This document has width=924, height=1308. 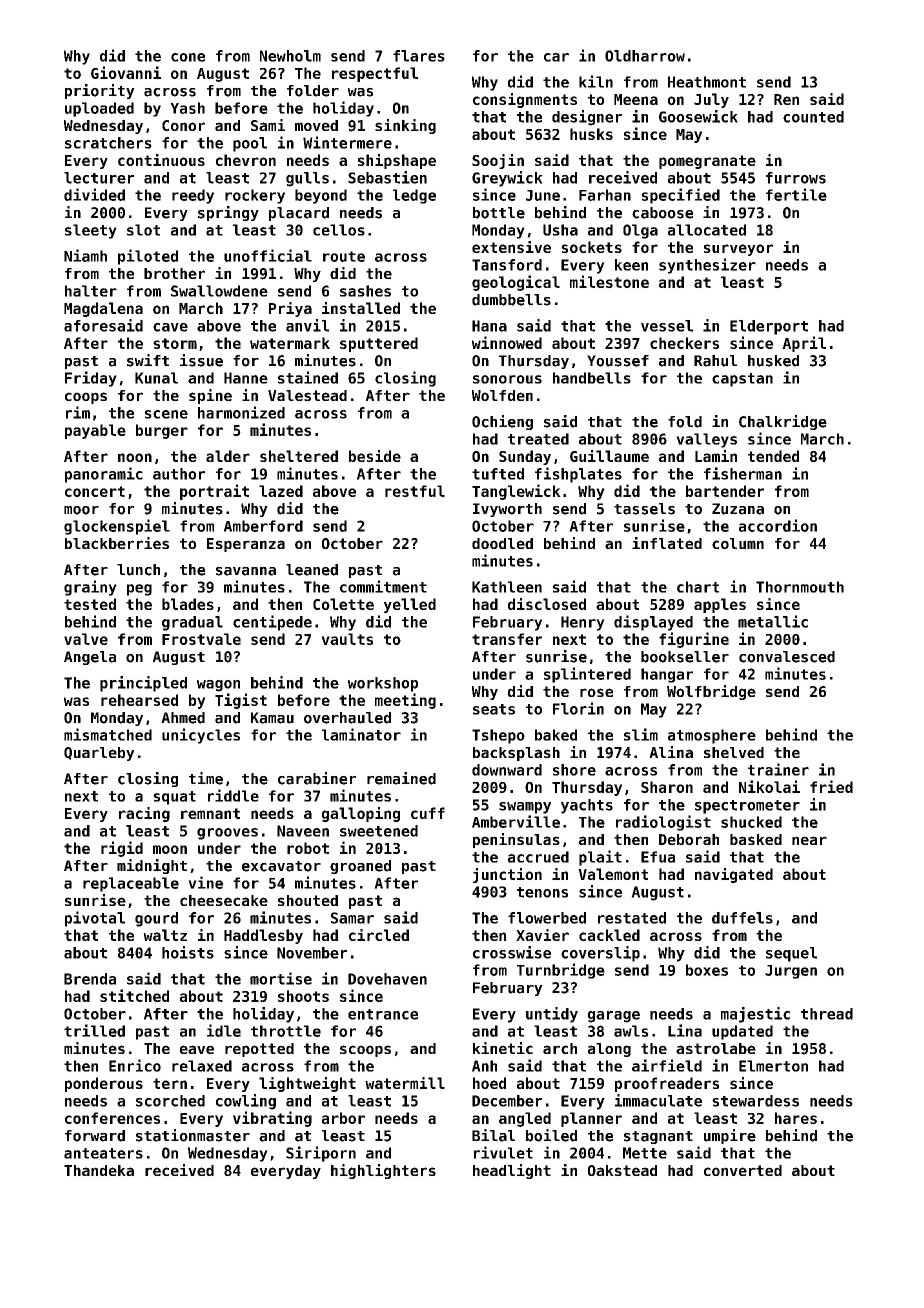 What do you see at coordinates (126, 72) in the document?
I see `Giovanni` at bounding box center [126, 72].
